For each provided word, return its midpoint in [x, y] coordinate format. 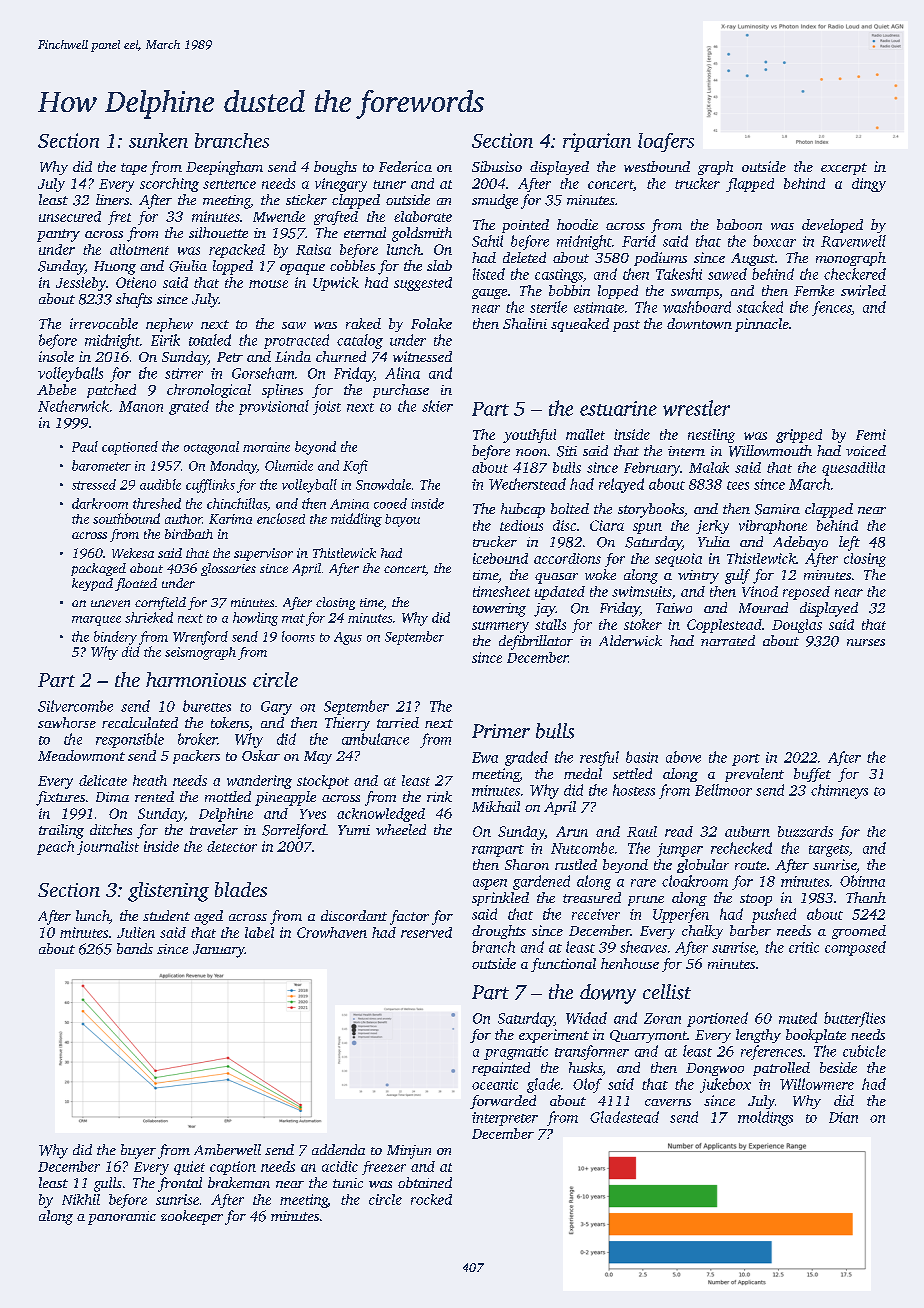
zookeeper [192, 1217]
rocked [431, 1199]
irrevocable [104, 323]
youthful [529, 436]
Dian [843, 1117]
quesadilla [853, 469]
